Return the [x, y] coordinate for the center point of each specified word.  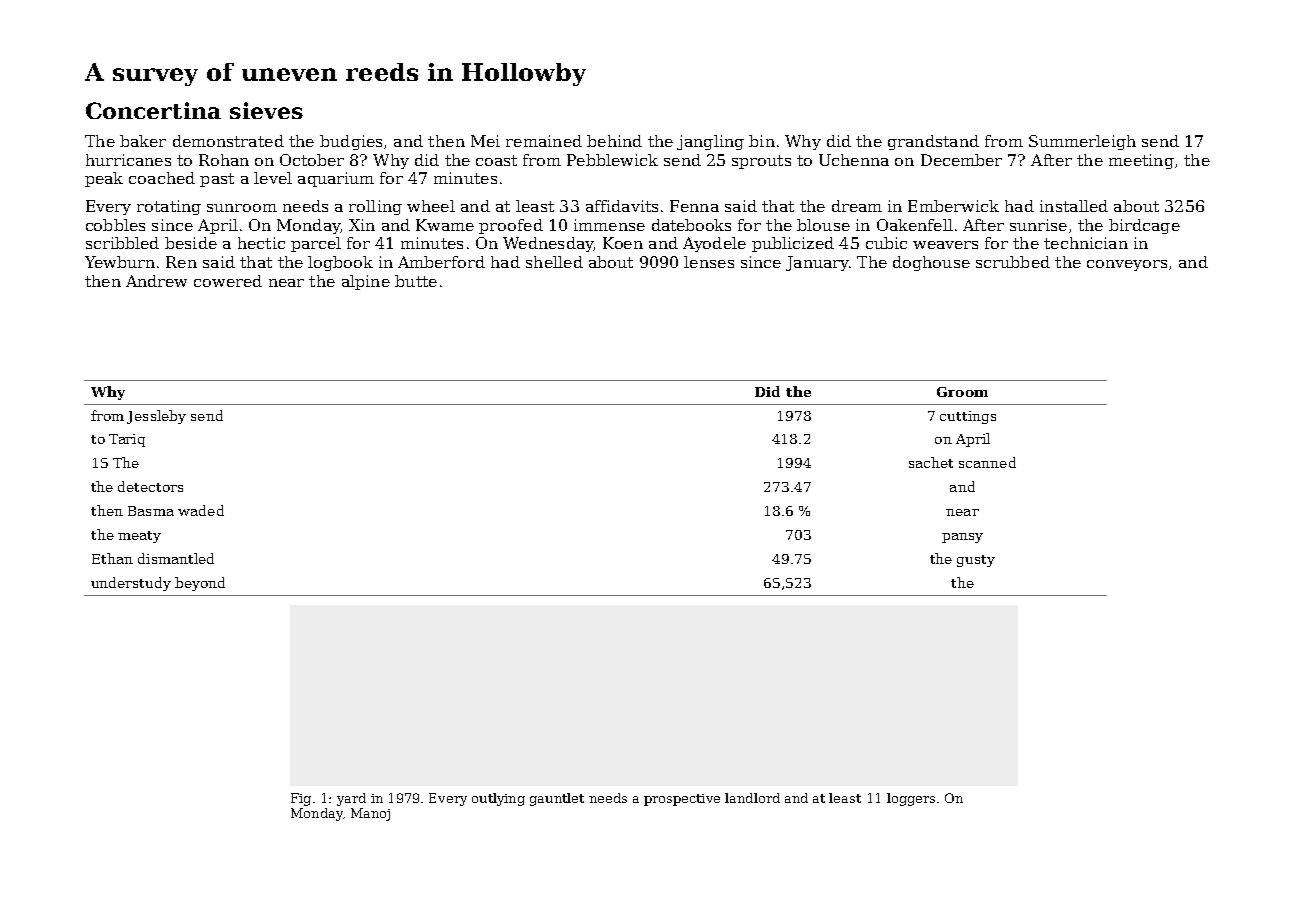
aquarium [336, 179]
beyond [200, 584]
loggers [911, 799]
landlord [752, 798]
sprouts [761, 162]
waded [201, 510]
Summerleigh [1082, 142]
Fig [301, 799]
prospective [682, 800]
